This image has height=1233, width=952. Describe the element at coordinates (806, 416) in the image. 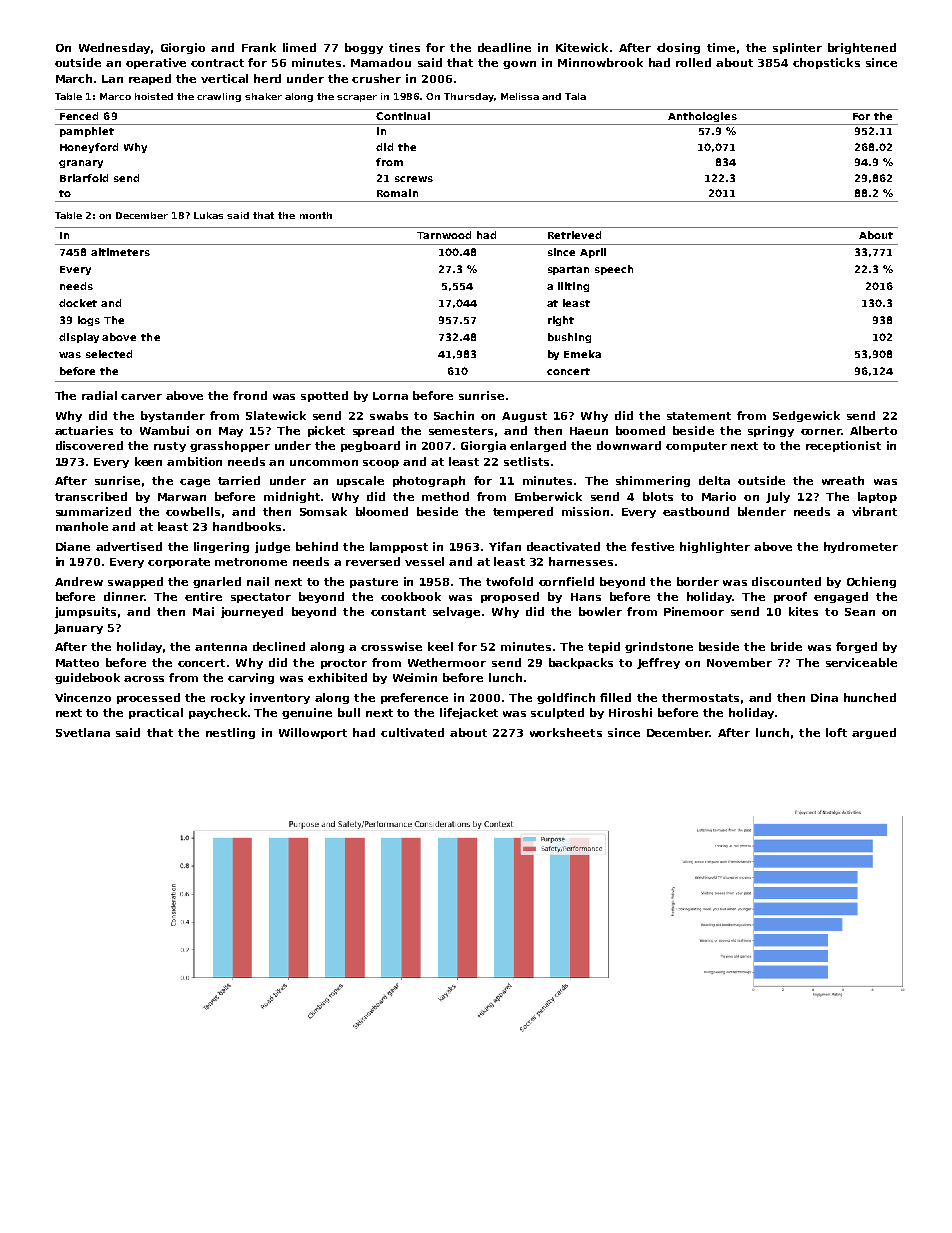

I see `Sedgewick` at that location.
